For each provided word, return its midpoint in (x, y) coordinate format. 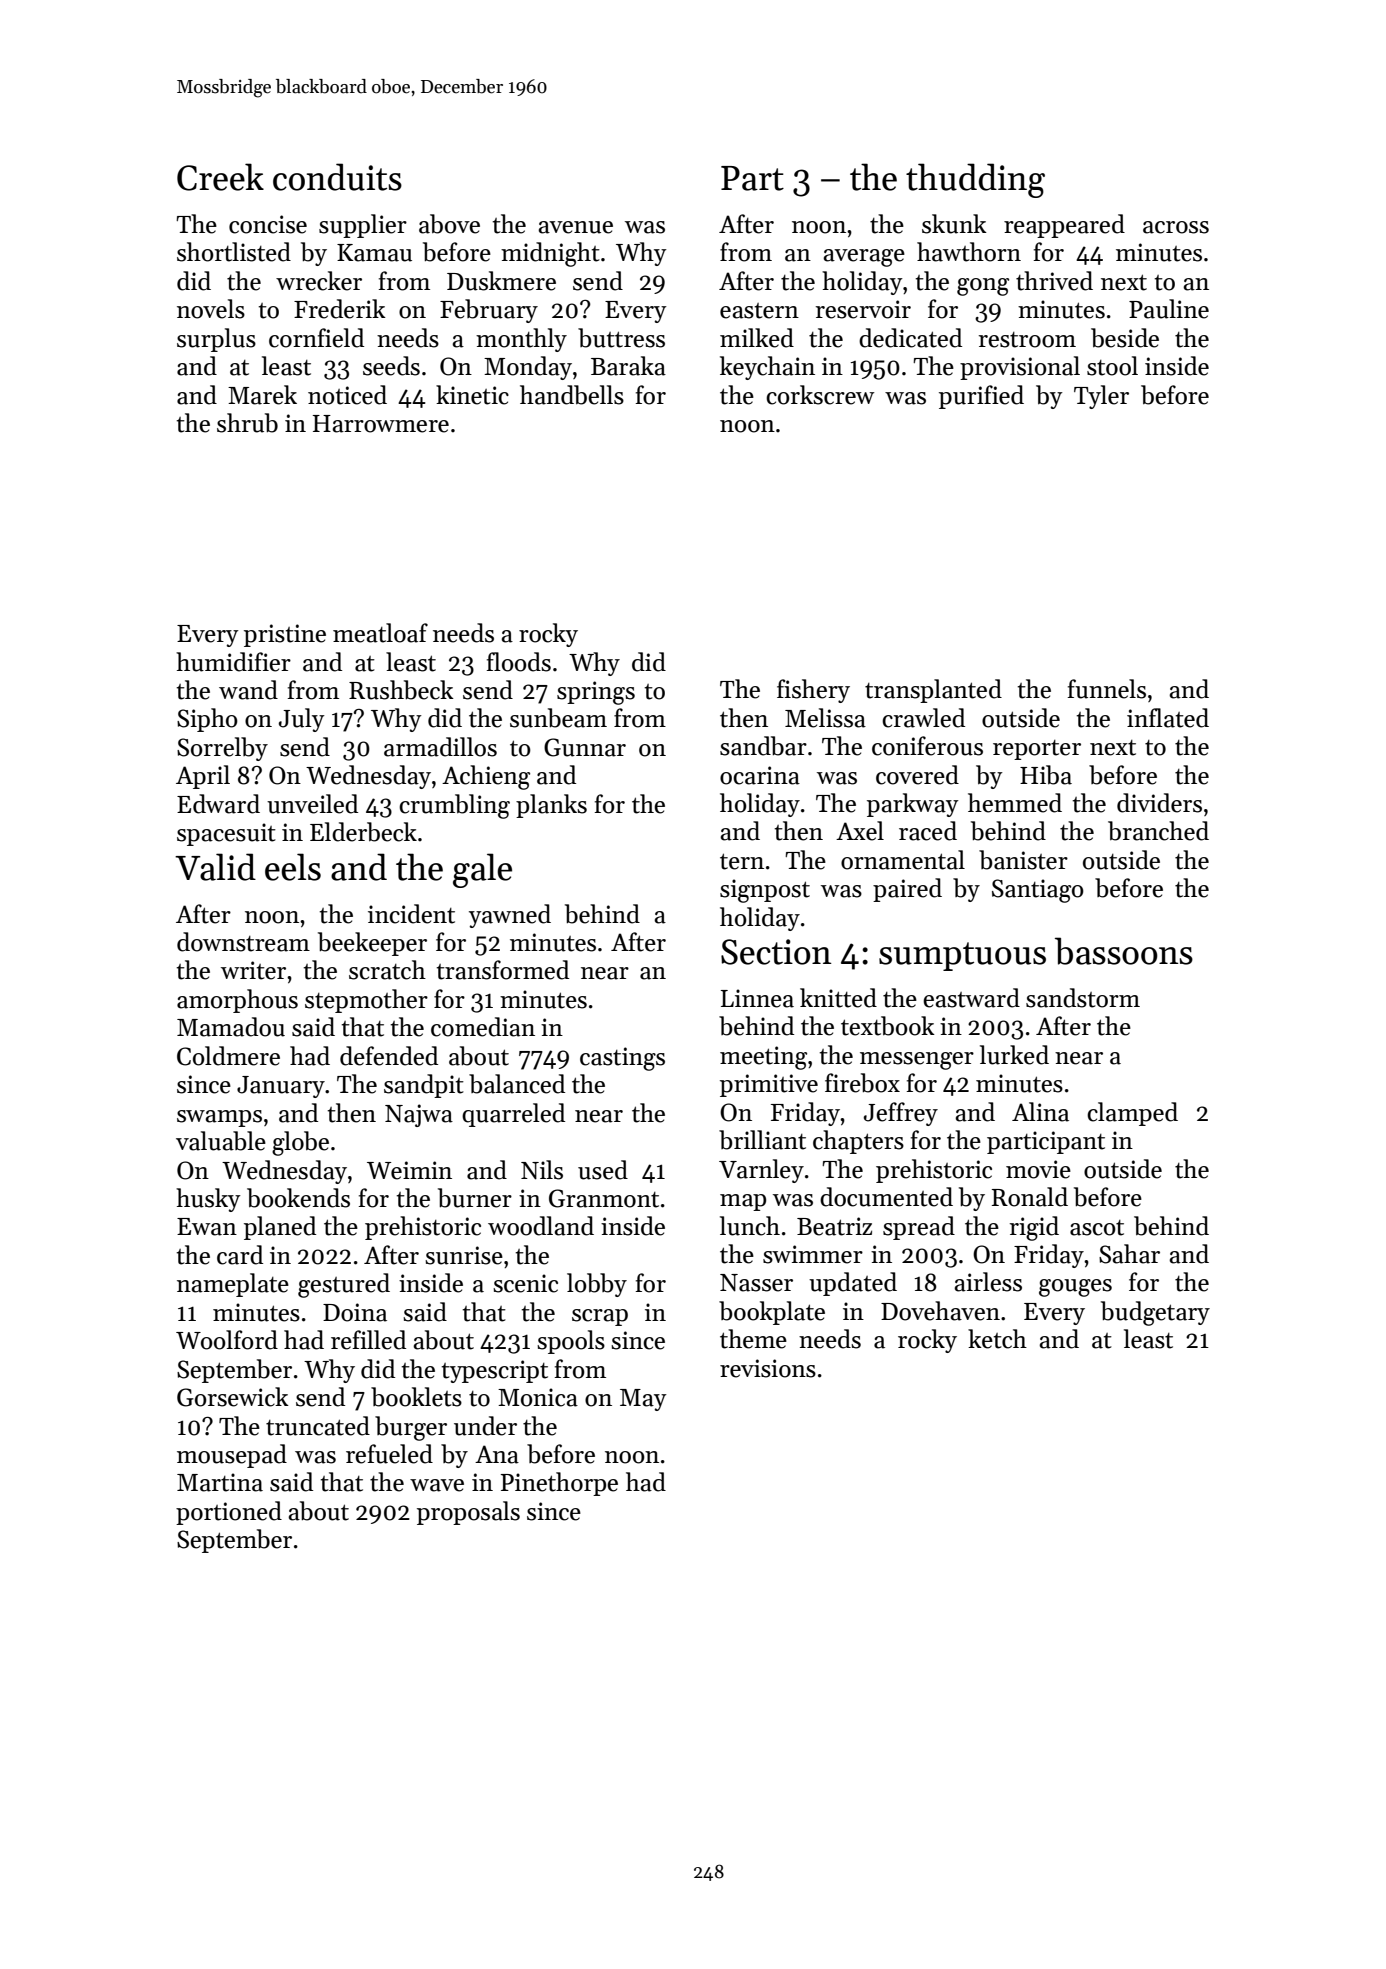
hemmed (1015, 803)
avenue (575, 227)
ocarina (760, 775)
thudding (975, 180)
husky (208, 1200)
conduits (337, 177)
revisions (768, 1368)
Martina (220, 1482)
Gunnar (585, 747)
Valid (215, 867)
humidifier (233, 662)
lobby (597, 1285)
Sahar (1129, 1254)
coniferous (927, 746)
